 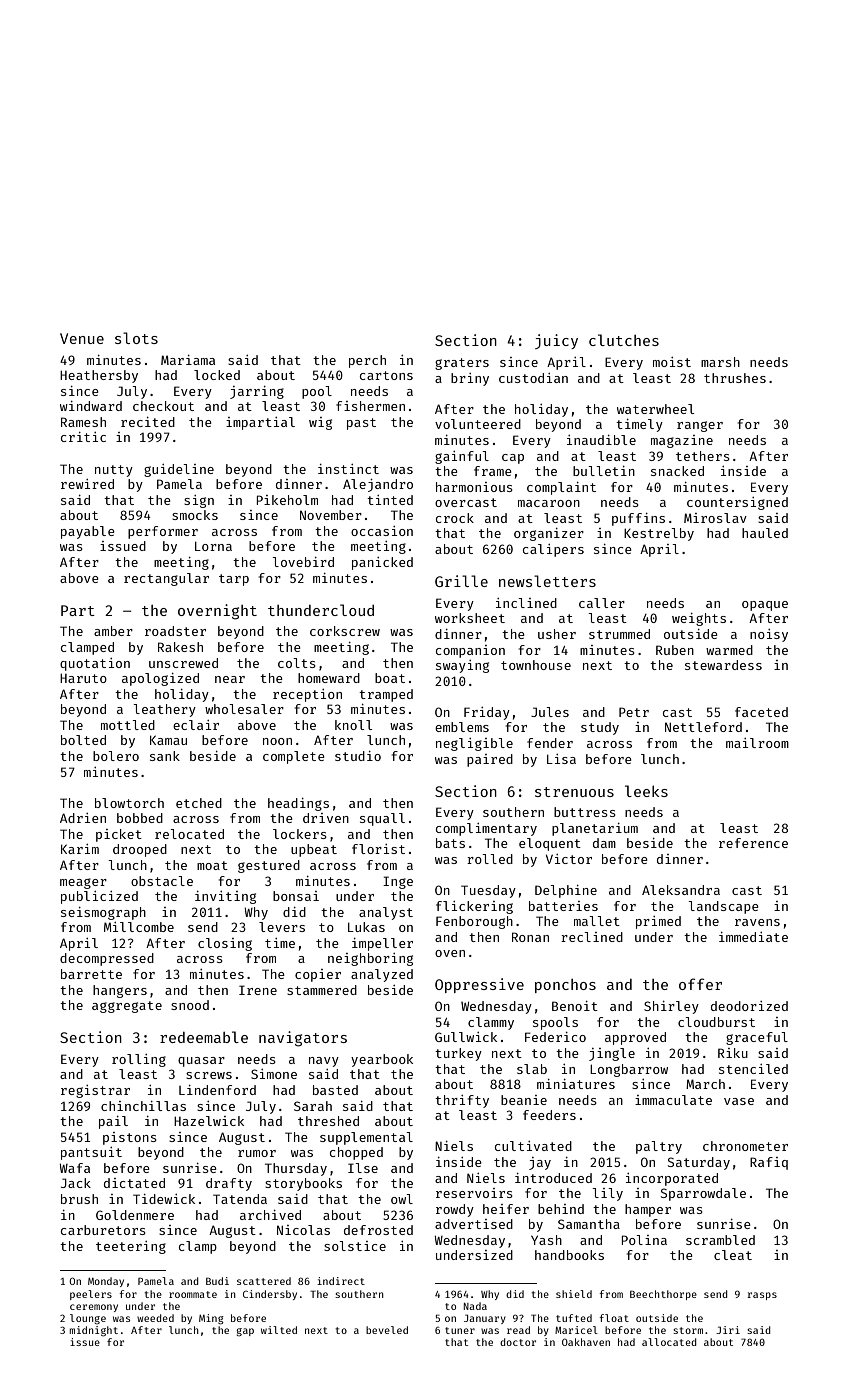 I want to click on clutches, so click(x=624, y=340).
